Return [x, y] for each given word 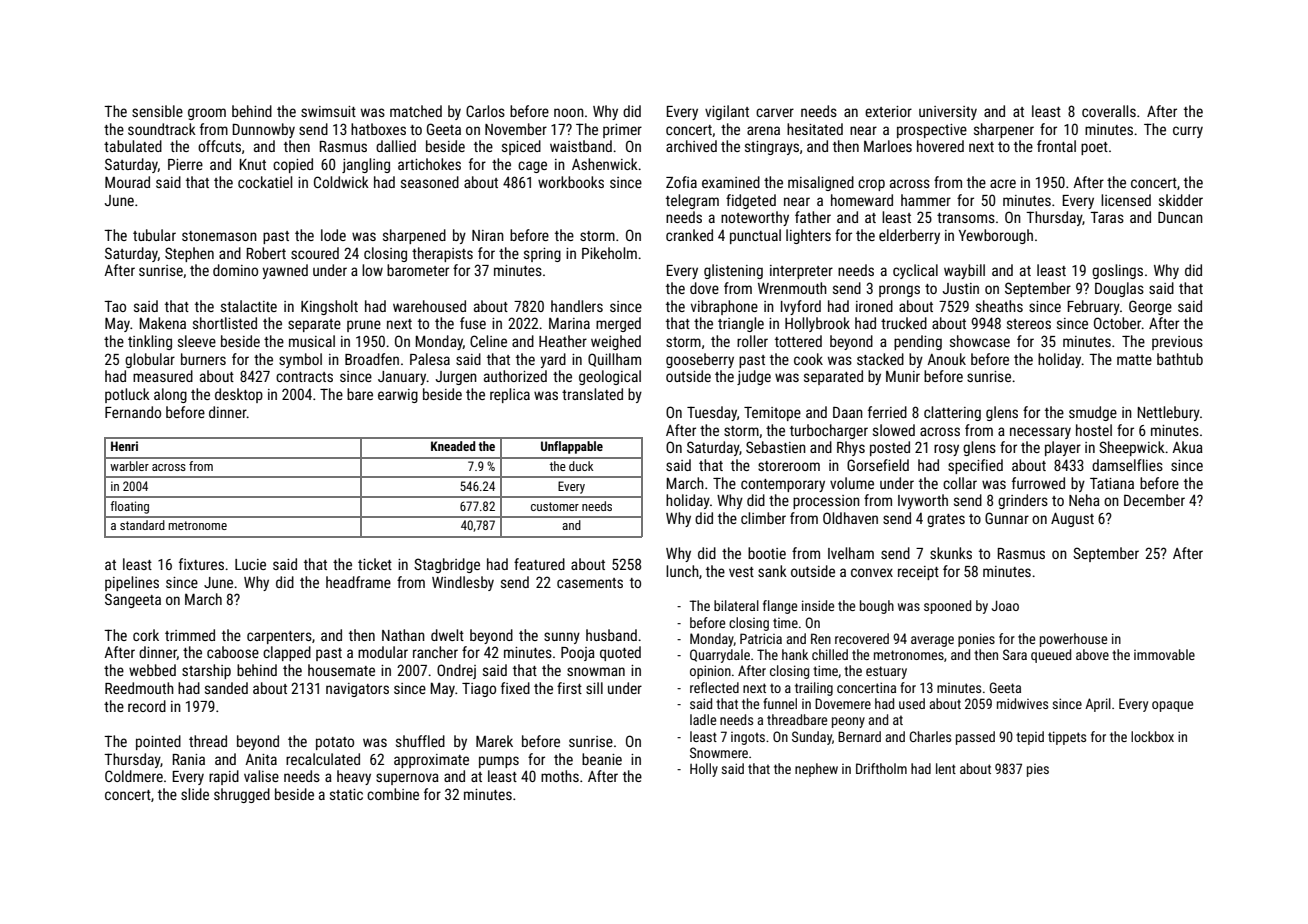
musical [312, 341]
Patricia [761, 638]
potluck [127, 395]
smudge [1093, 413]
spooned [947, 607]
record [147, 706]
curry [1188, 132]
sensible [157, 111]
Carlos [485, 111]
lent [946, 768]
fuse [473, 323]
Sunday [812, 738]
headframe [358, 582]
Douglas [1119, 289]
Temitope [772, 413]
